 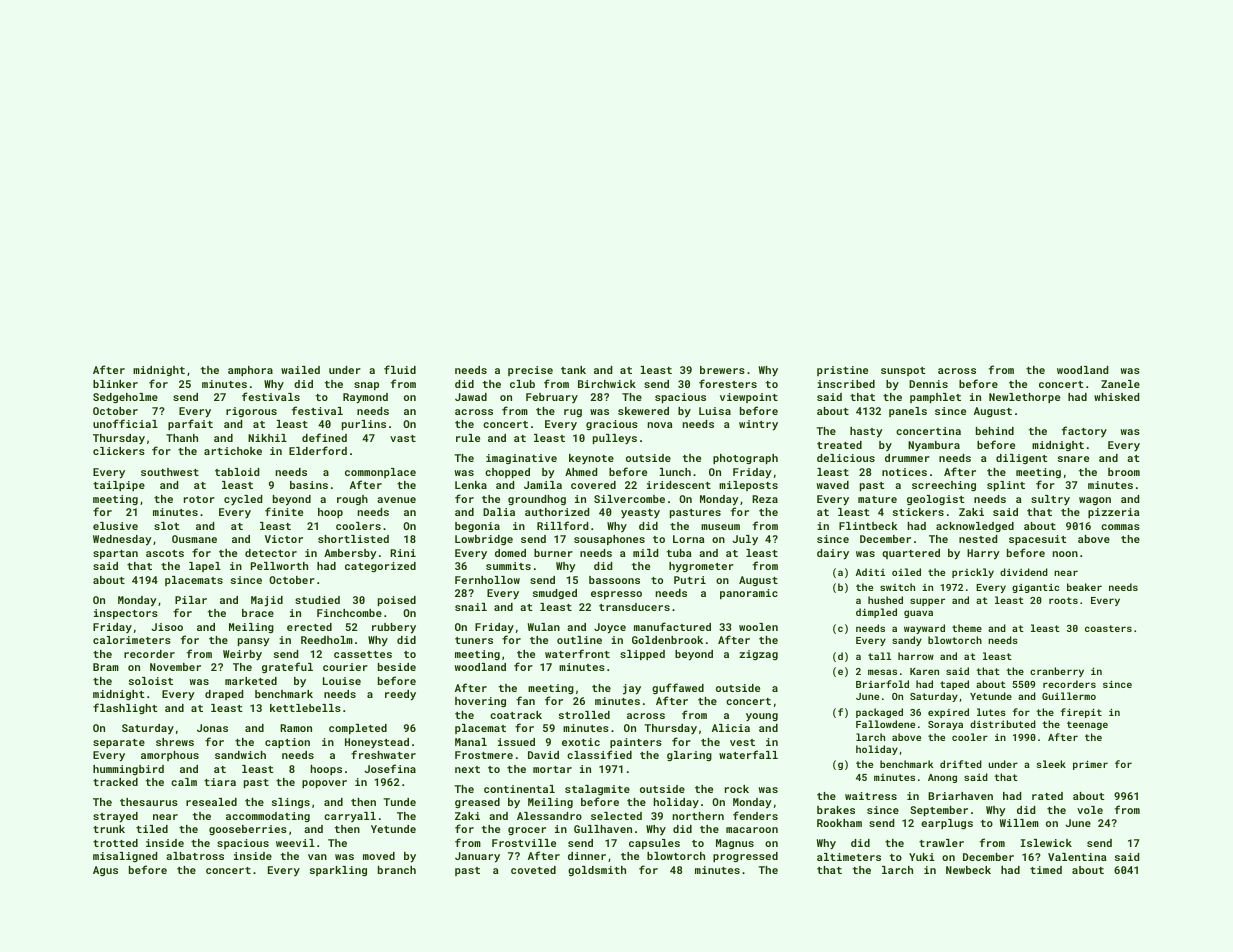 I want to click on theme, so click(x=967, y=628).
